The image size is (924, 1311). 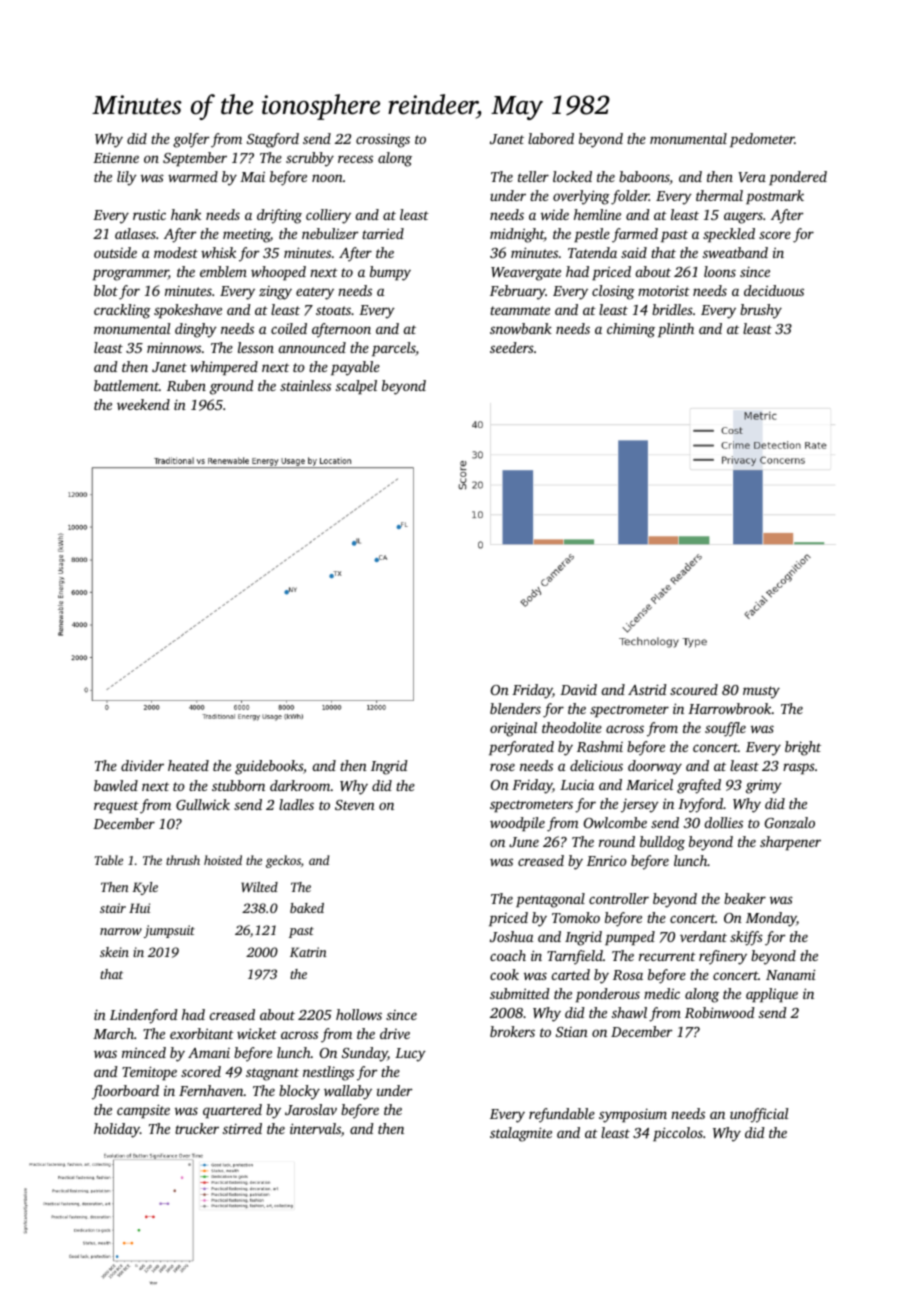 What do you see at coordinates (761, 692) in the image?
I see `musty` at bounding box center [761, 692].
